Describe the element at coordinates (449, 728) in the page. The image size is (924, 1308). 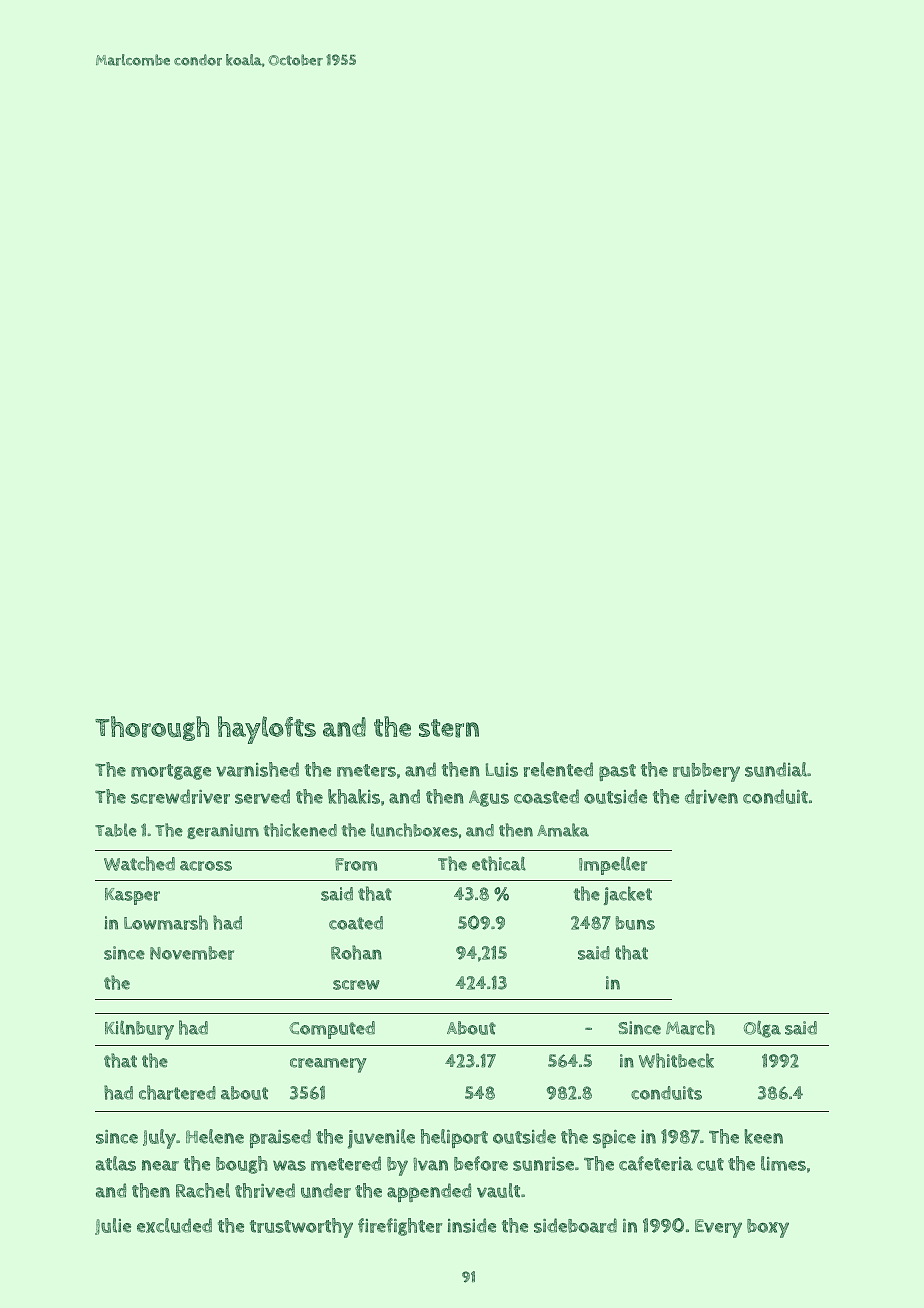
I see `stern` at that location.
